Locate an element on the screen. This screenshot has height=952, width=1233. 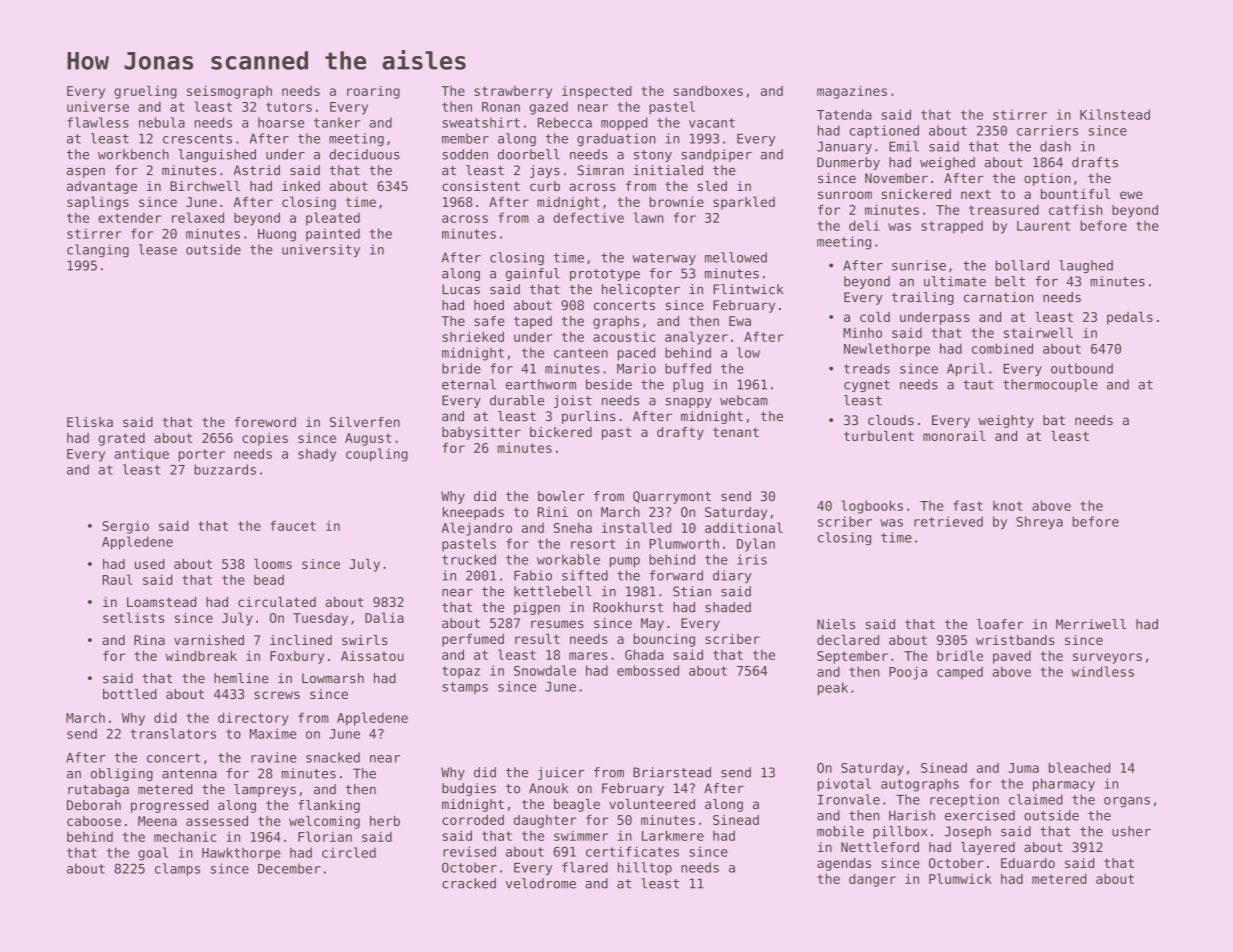
budgies is located at coordinates (469, 789).
